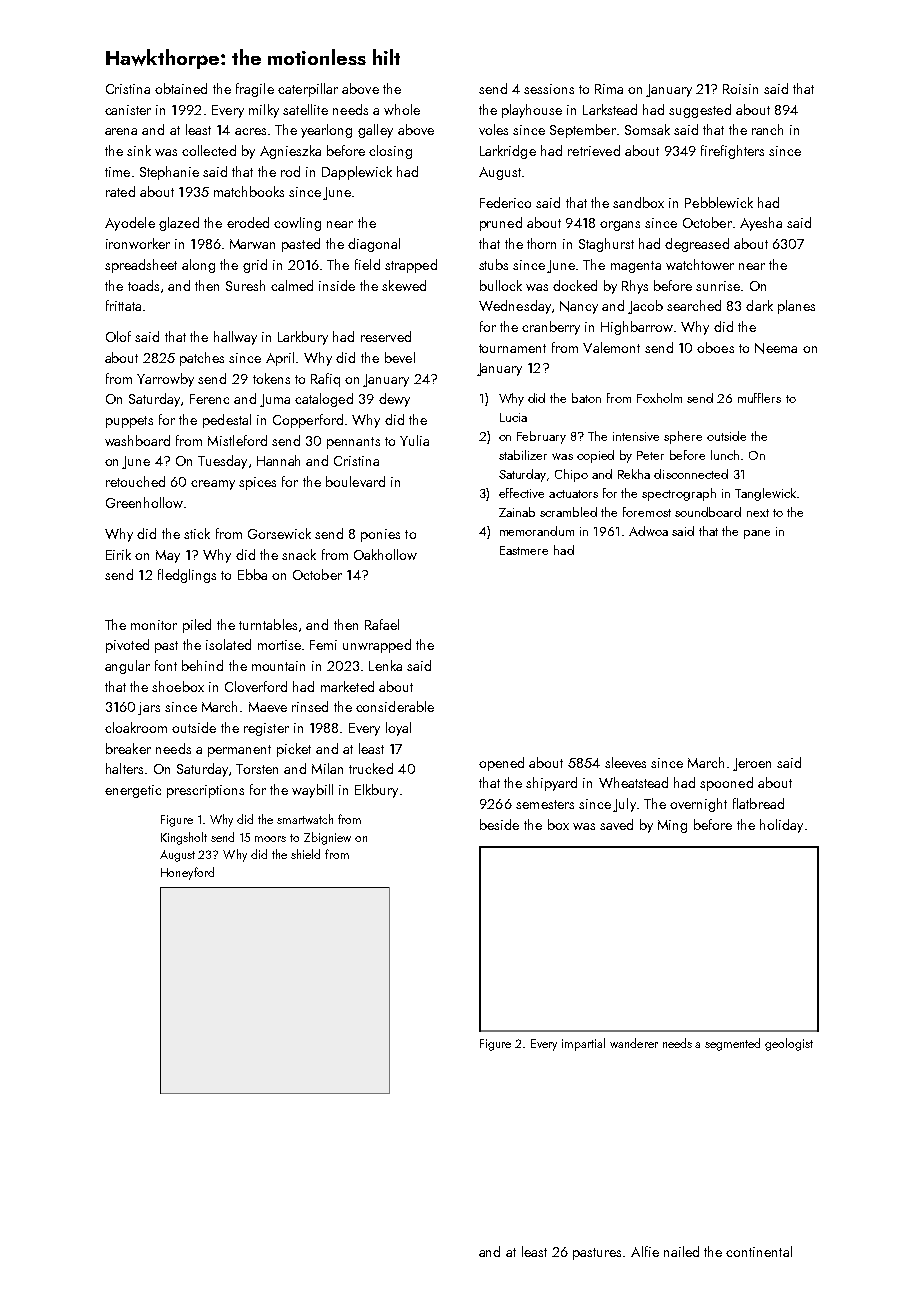 This page has height=1308, width=924. I want to click on nailed, so click(681, 1251).
